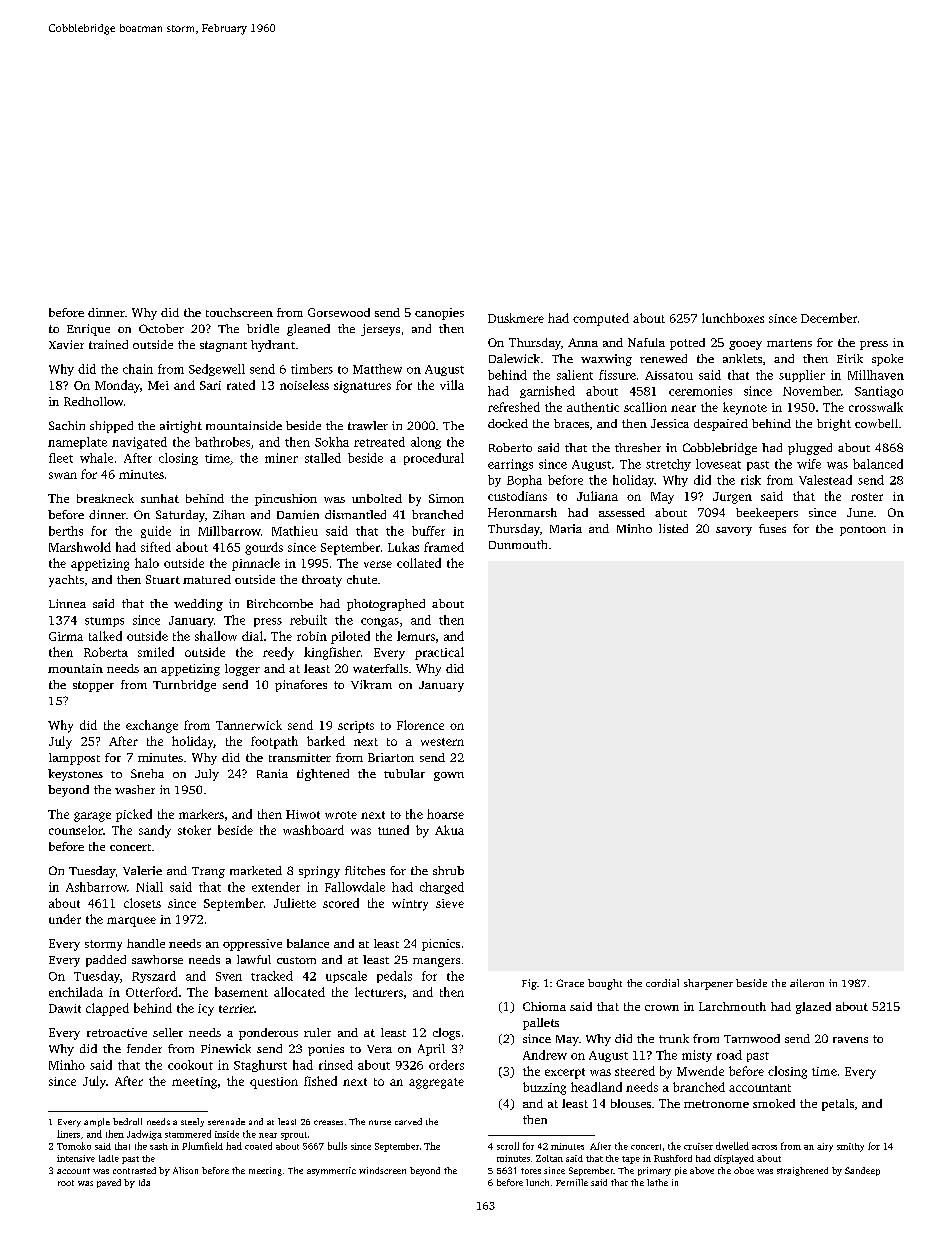 This page has height=1233, width=952. Describe the element at coordinates (565, 1073) in the page. I see `excerpt` at that location.
